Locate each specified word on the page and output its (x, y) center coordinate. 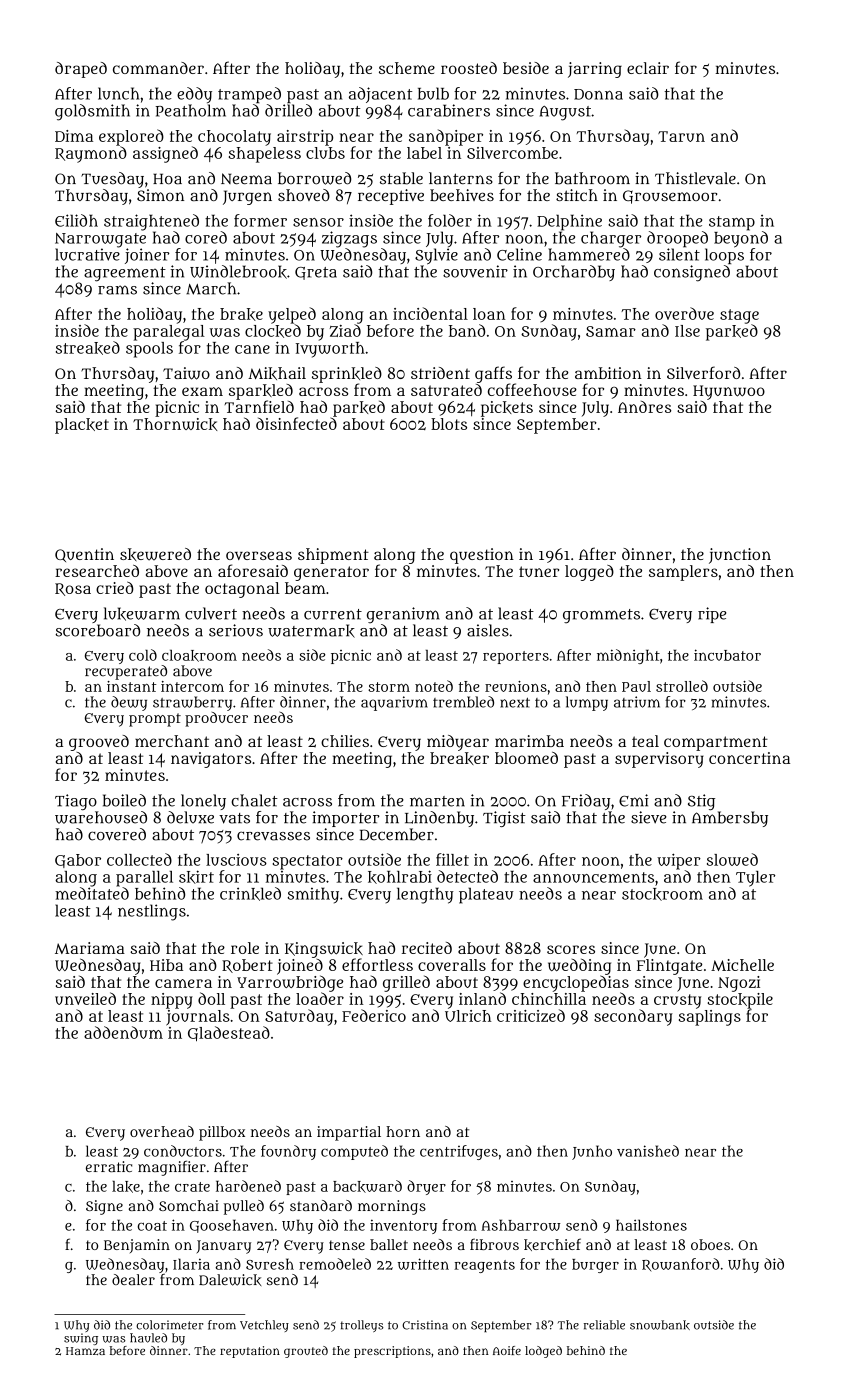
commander (158, 68)
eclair (648, 68)
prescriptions (392, 1352)
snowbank (660, 1325)
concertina (749, 758)
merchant (172, 741)
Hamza (85, 1351)
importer (345, 819)
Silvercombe (512, 153)
